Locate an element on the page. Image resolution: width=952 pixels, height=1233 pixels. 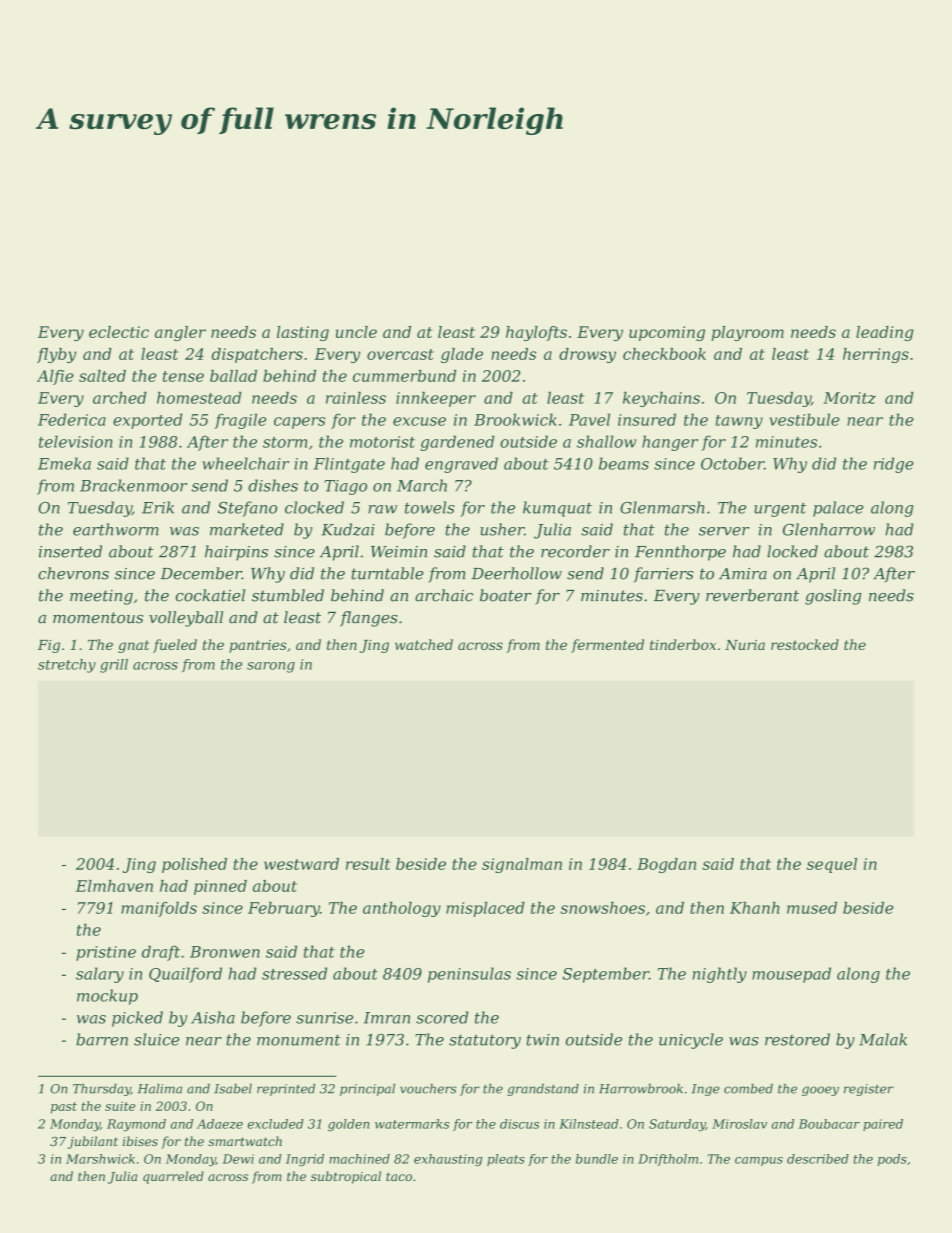
December is located at coordinates (201, 573).
